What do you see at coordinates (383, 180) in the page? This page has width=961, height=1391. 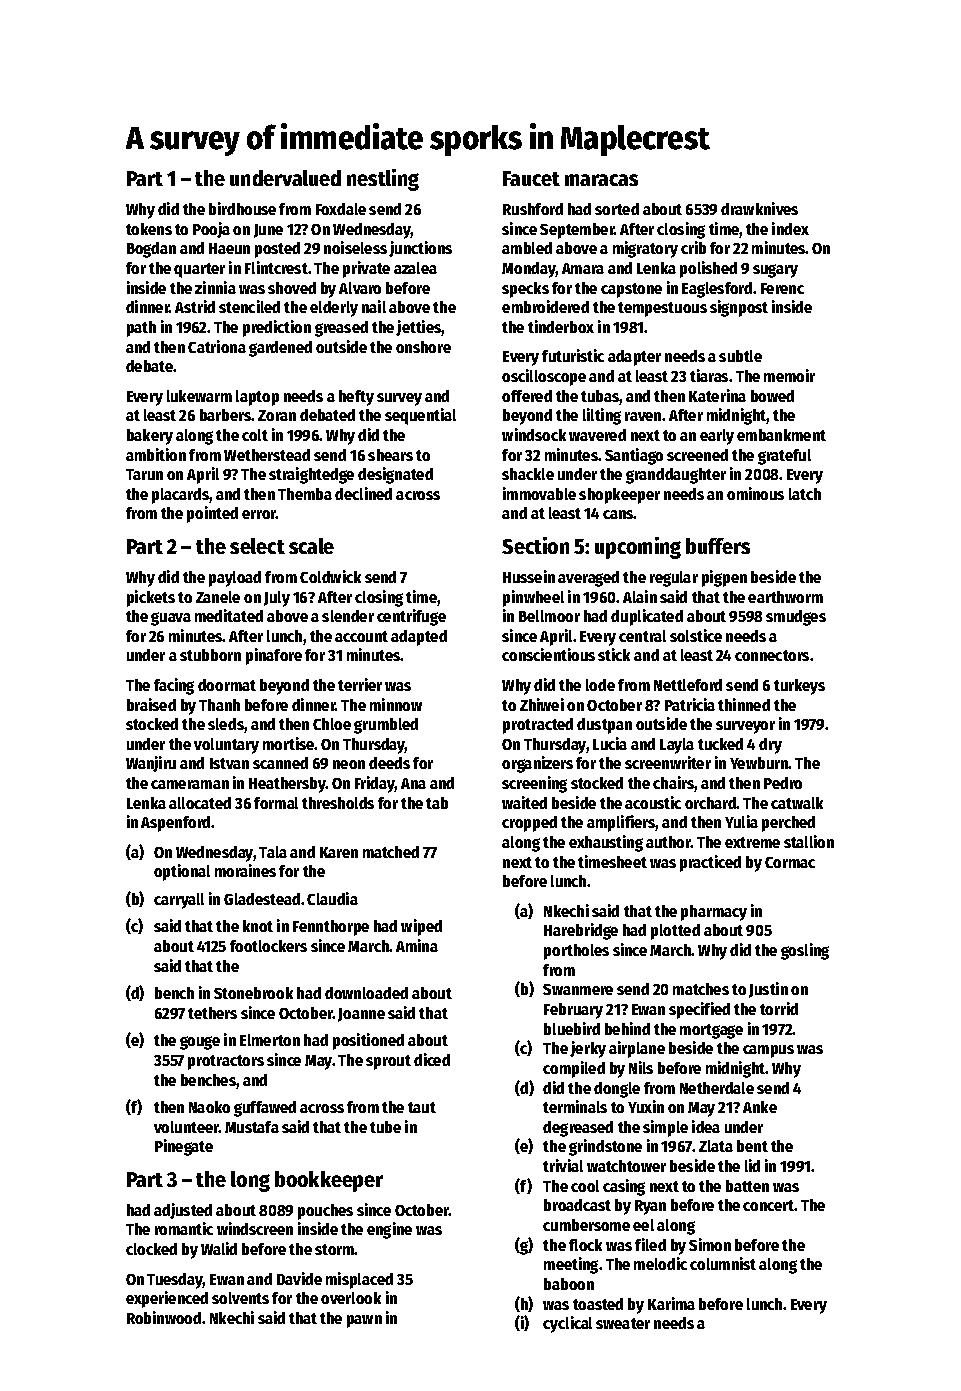 I see `nestling` at bounding box center [383, 180].
